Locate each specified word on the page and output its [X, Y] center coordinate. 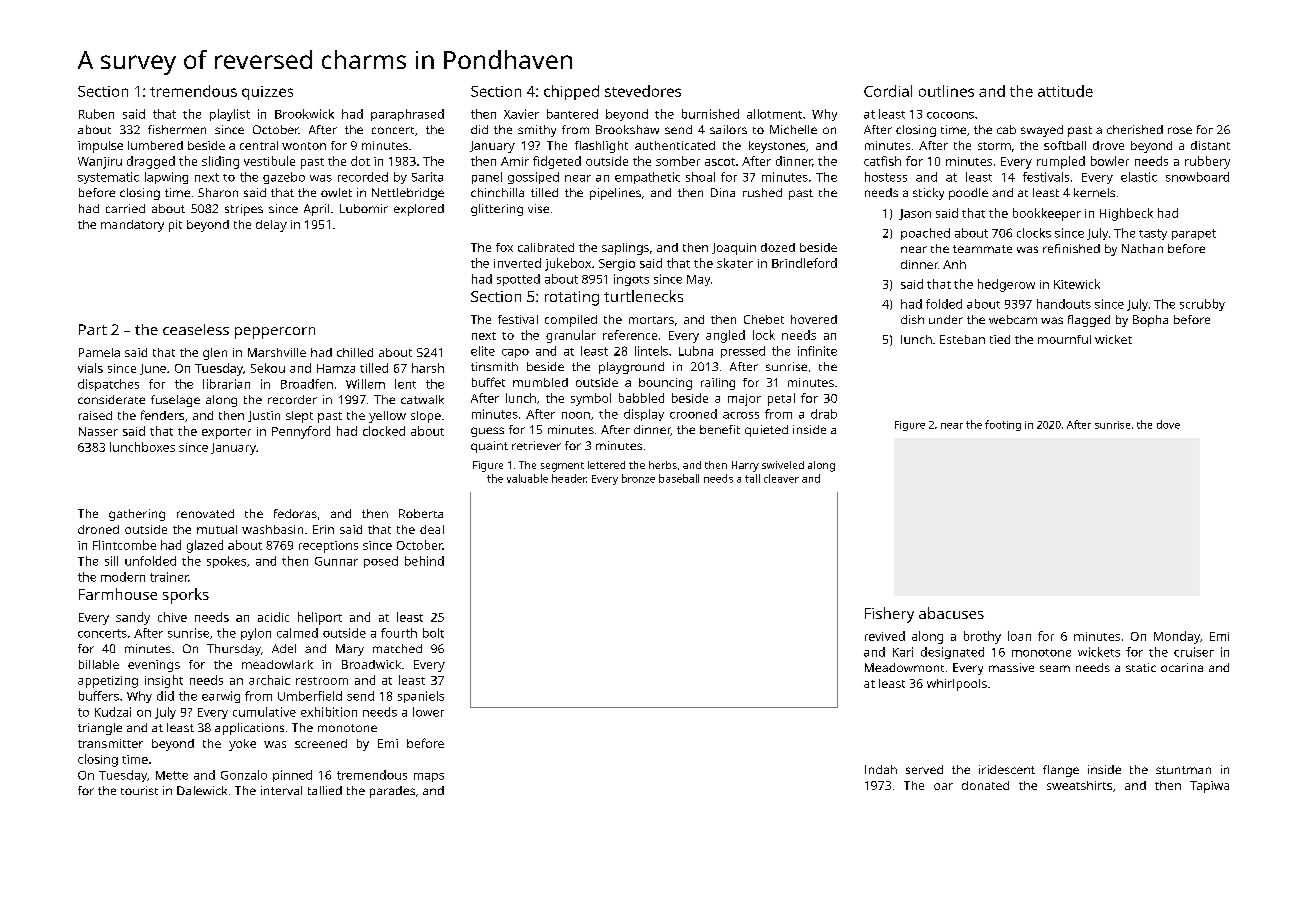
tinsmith [494, 366]
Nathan [1142, 248]
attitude [1065, 91]
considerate [111, 399]
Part [93, 329]
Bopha [1150, 321]
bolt [433, 633]
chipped [571, 92]
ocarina [1182, 667]
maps [429, 777]
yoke [242, 745]
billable [99, 664]
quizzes [267, 93]
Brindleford [804, 263]
